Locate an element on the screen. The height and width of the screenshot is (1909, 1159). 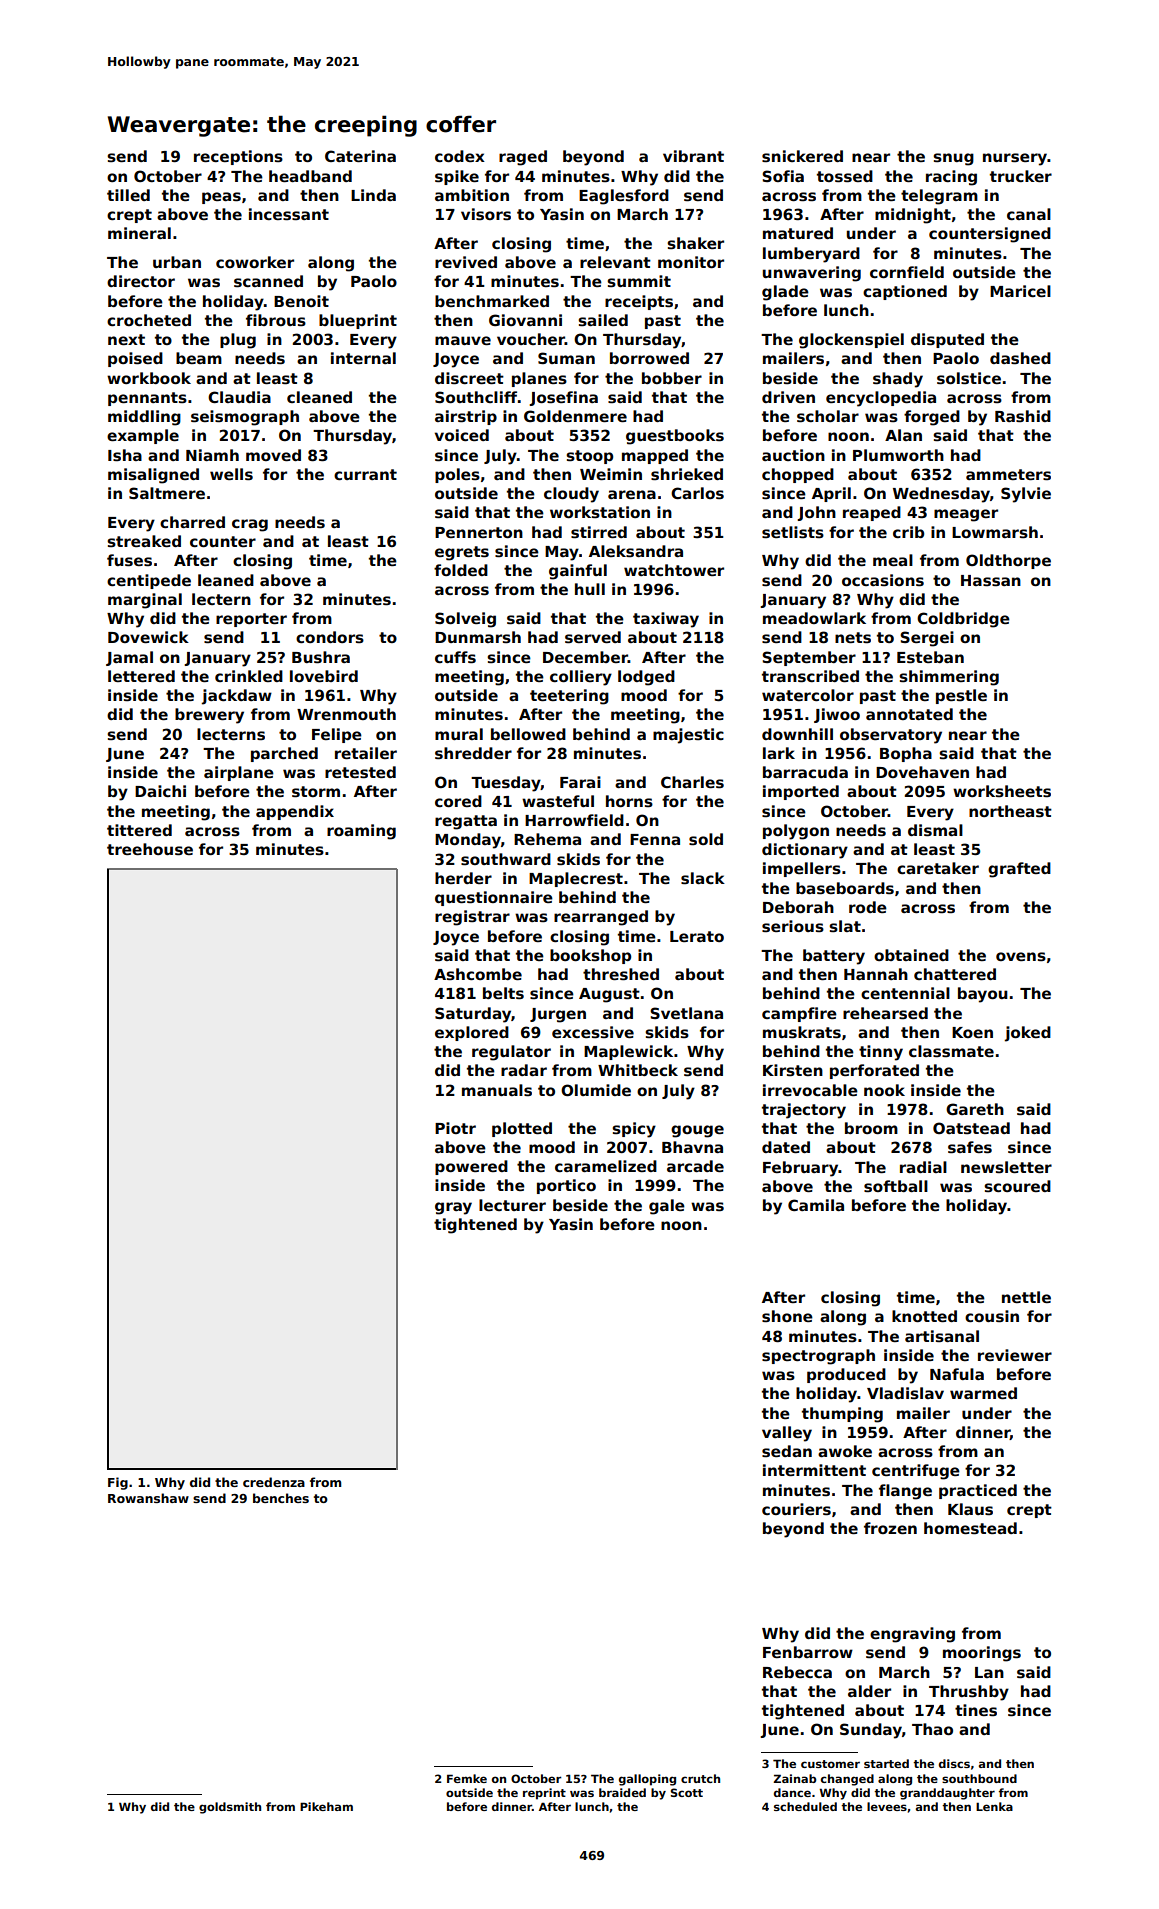
goldsmith is located at coordinates (230, 1808).
